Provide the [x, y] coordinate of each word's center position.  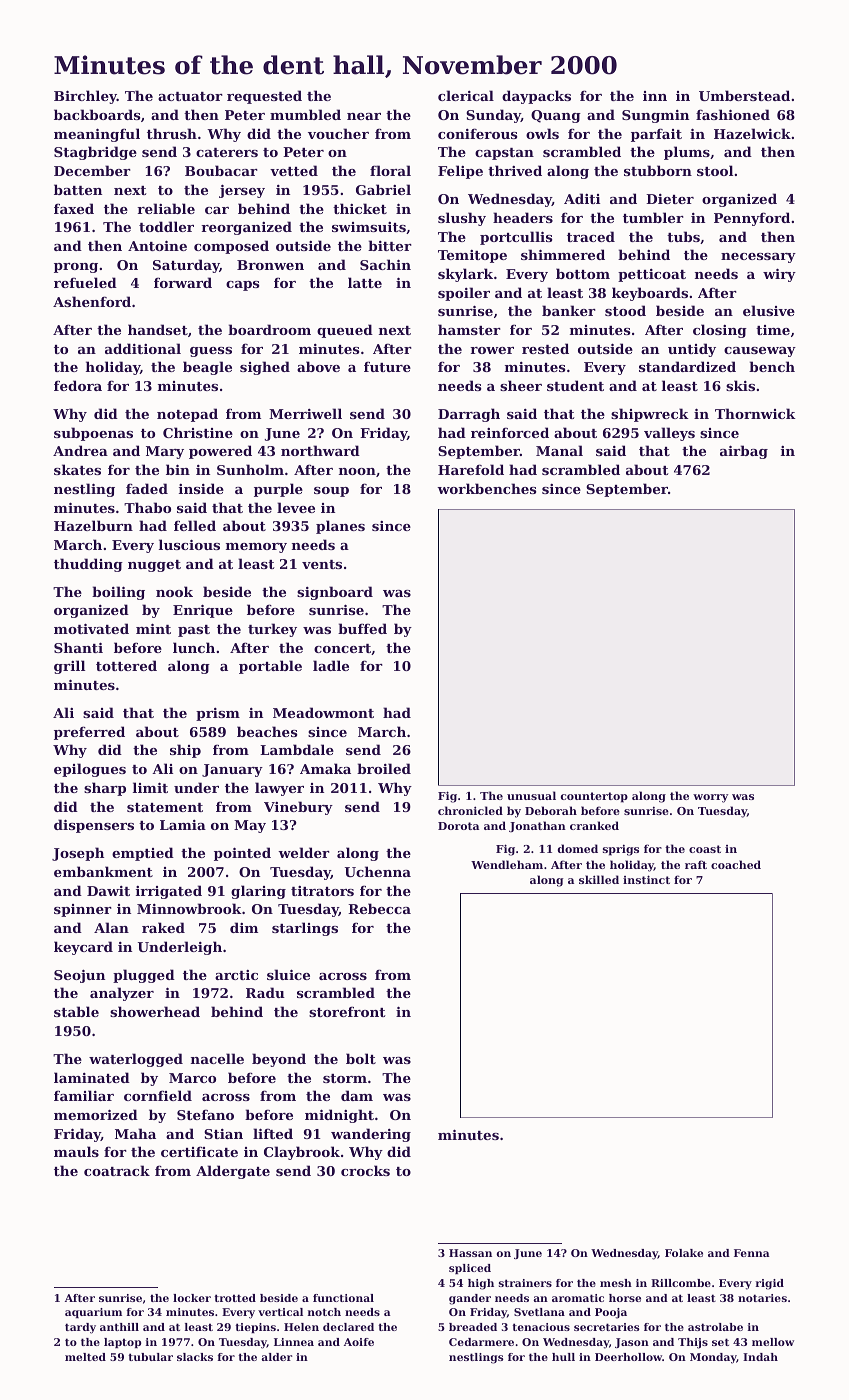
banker [569, 310]
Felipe [460, 172]
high [481, 1284]
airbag [744, 452]
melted [85, 1357]
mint [153, 628]
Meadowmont [323, 712]
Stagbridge [95, 153]
